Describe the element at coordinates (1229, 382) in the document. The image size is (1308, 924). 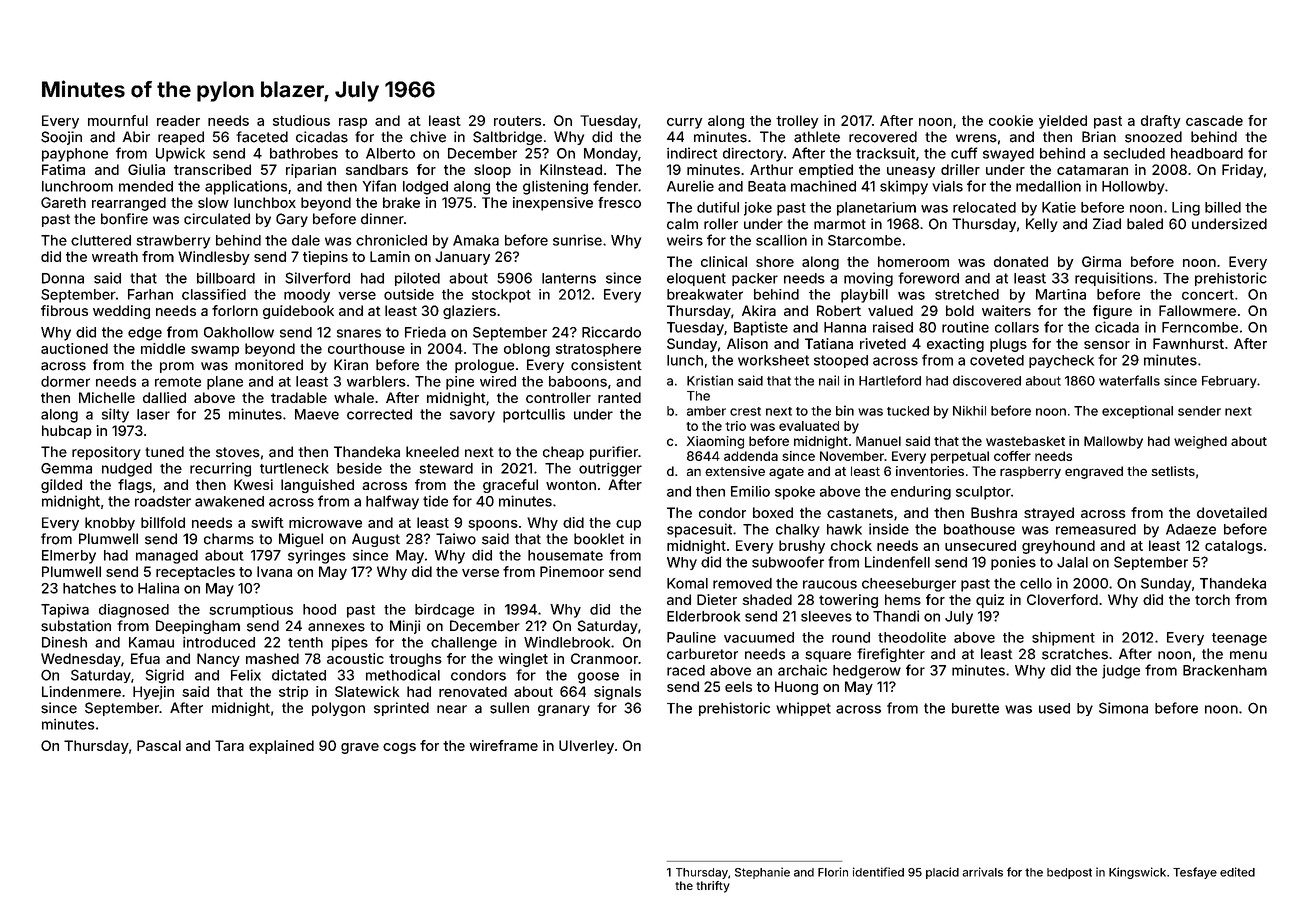
I see `February` at that location.
